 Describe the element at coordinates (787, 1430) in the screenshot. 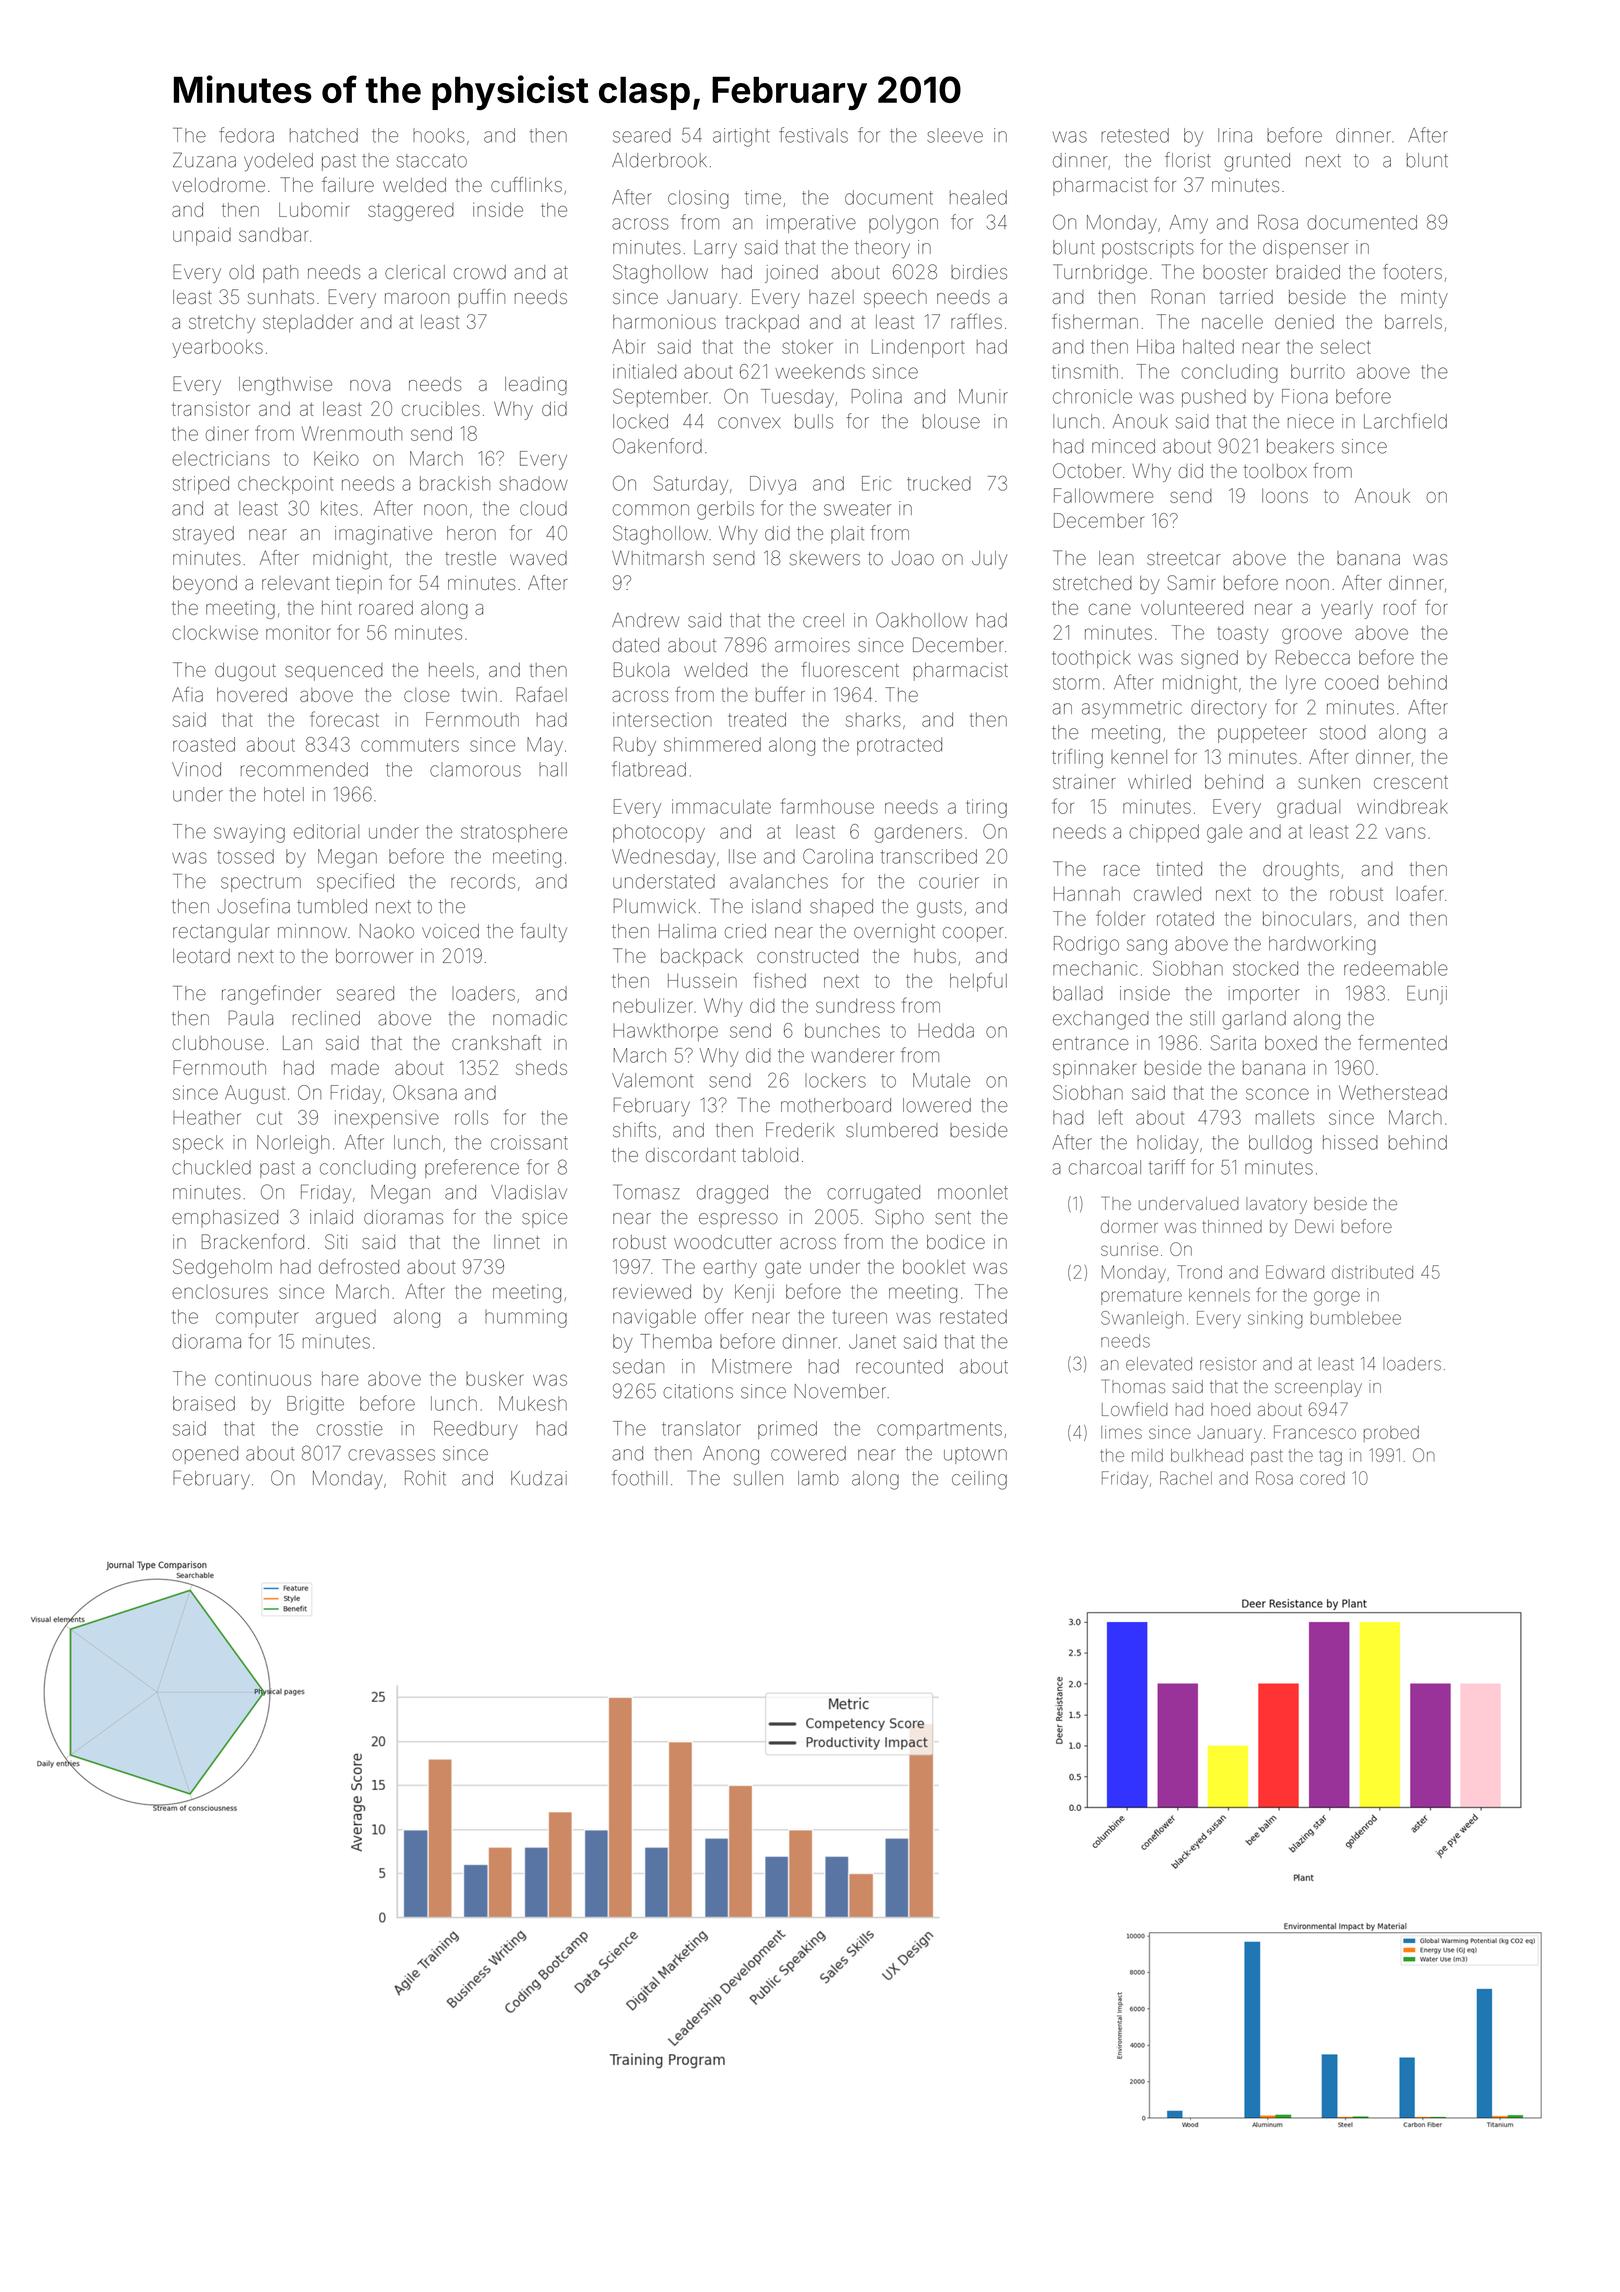

I see `primed` at that location.
